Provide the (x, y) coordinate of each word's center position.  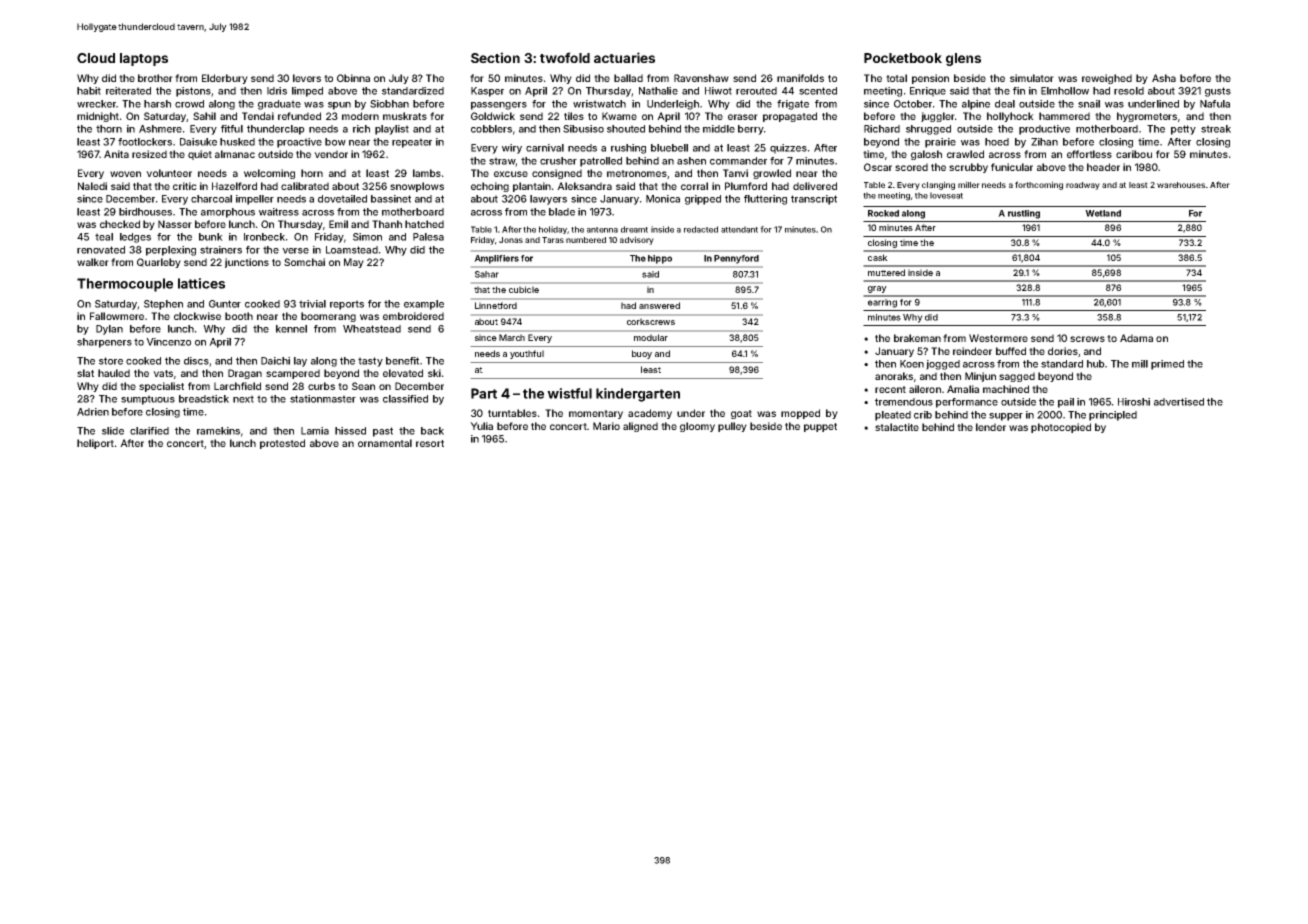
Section (495, 57)
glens (963, 59)
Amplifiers (496, 259)
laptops (144, 59)
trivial (312, 304)
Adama (1136, 338)
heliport (95, 444)
